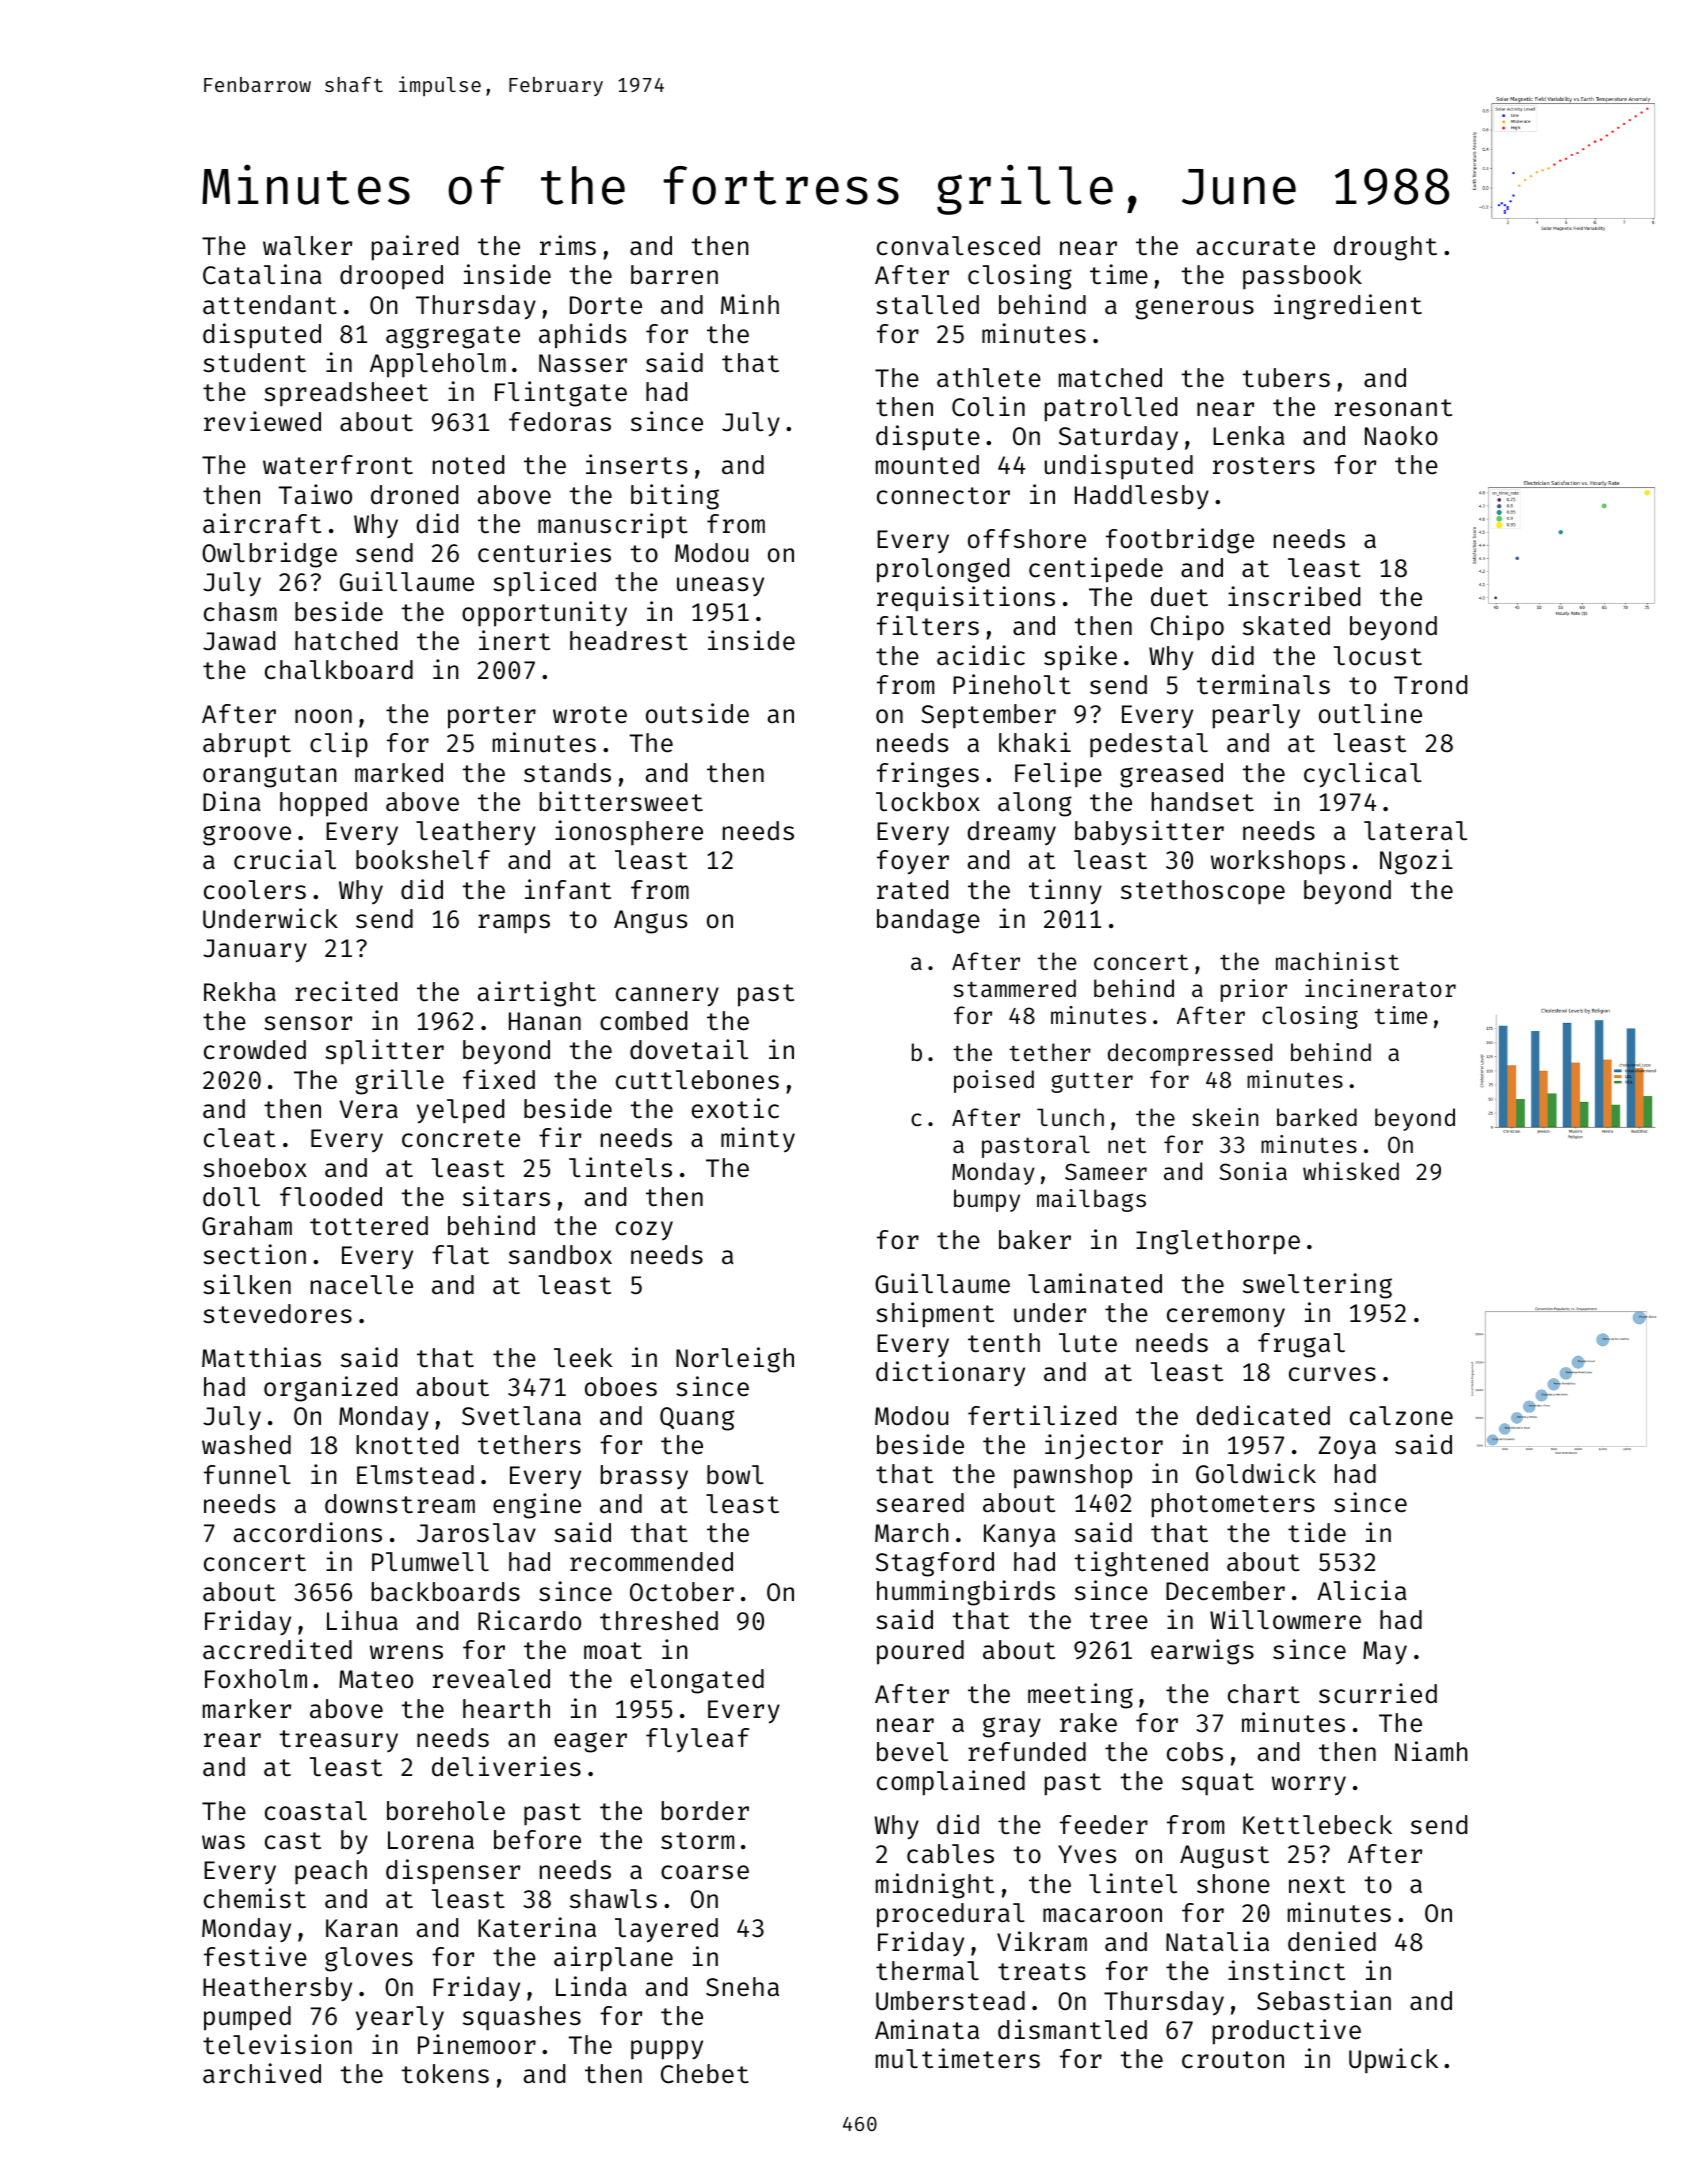 Image resolution: width=1683 pixels, height=2178 pixels. Describe the element at coordinates (262, 274) in the document. I see `Catalina` at that location.
